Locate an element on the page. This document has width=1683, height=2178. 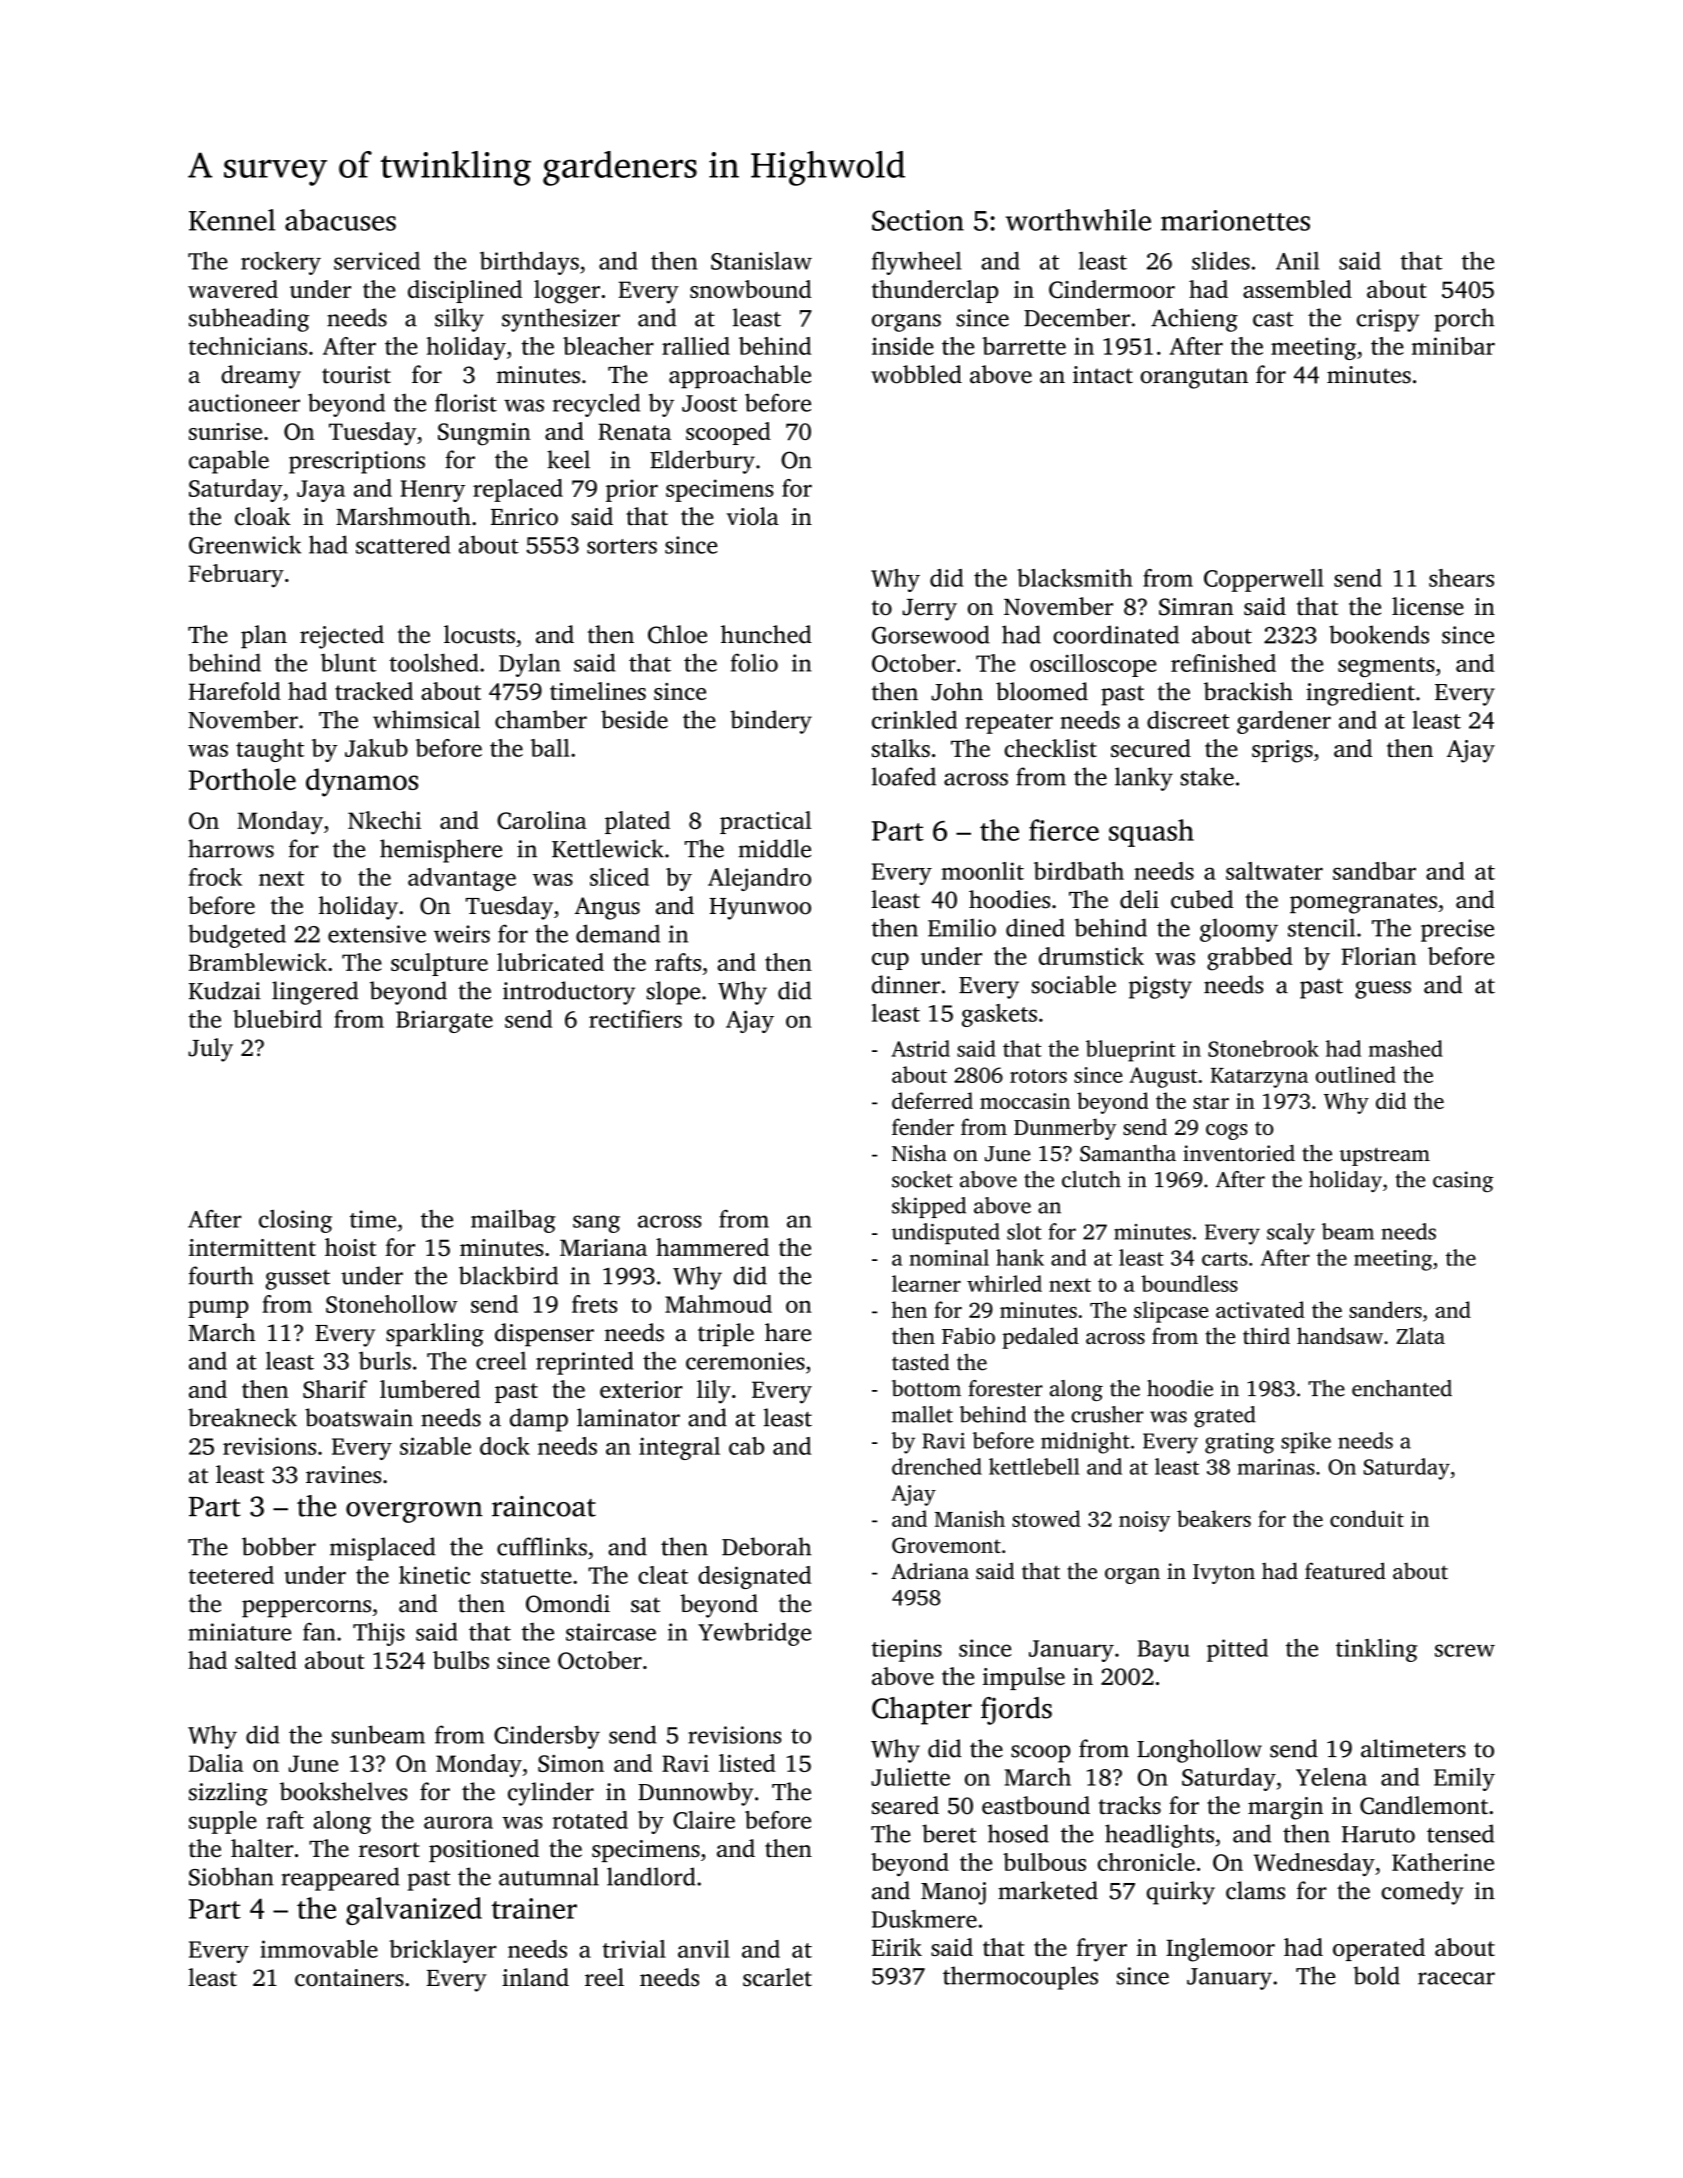
Siobhan is located at coordinates (231, 1876).
